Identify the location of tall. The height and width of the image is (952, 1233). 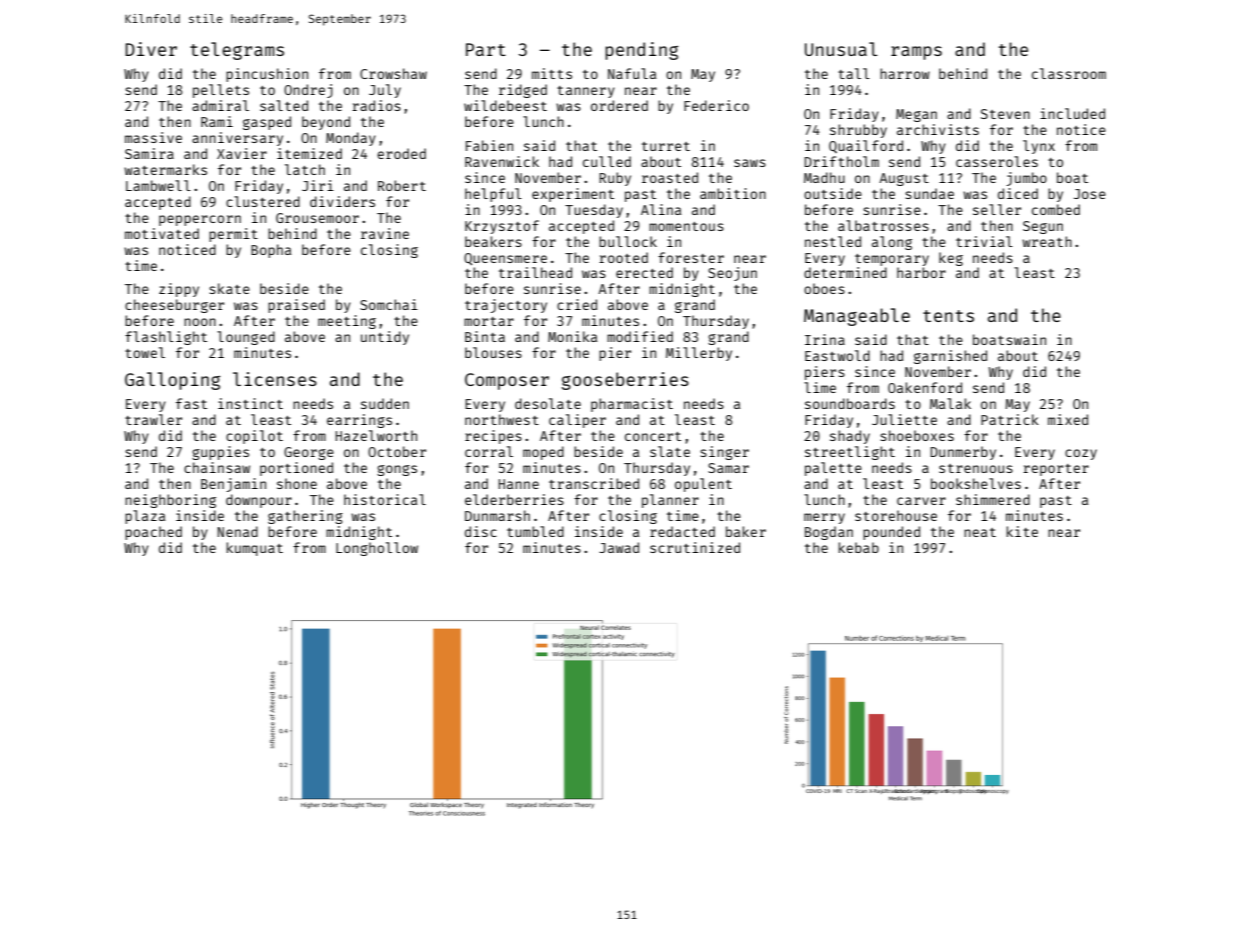
(854, 73).
